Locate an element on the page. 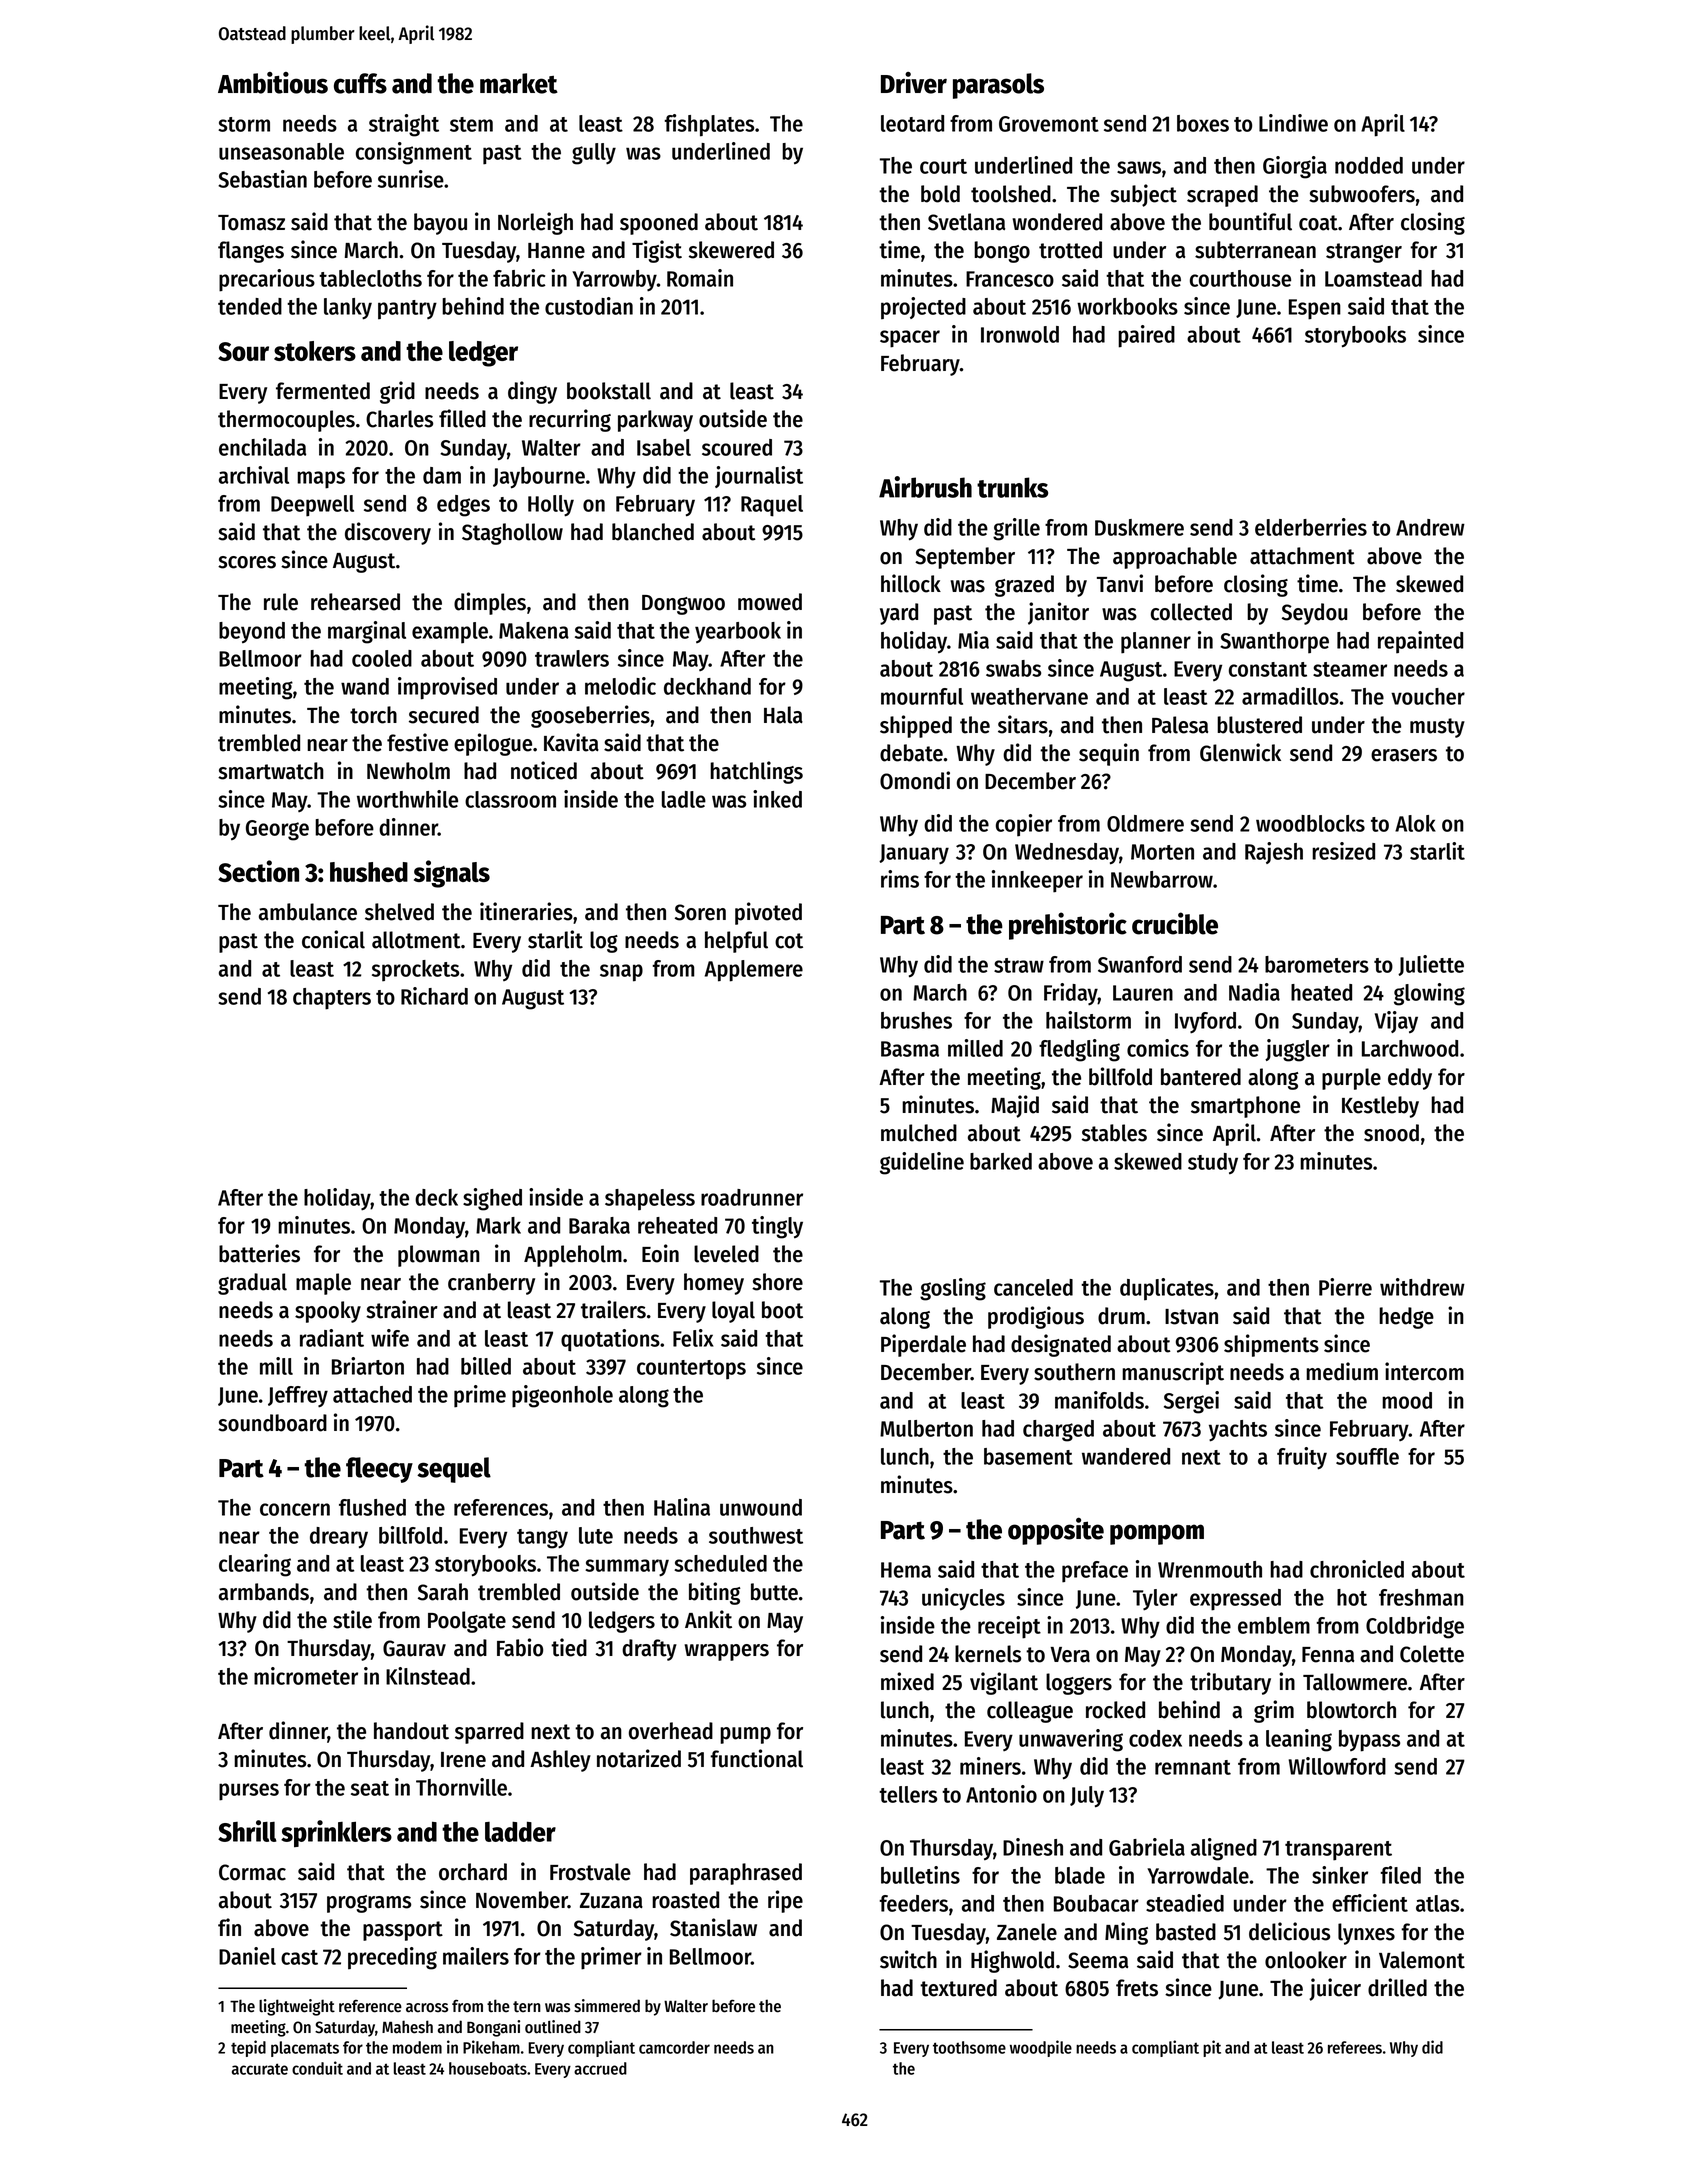 This page has width=1683, height=2178. chapters is located at coordinates (332, 999).
